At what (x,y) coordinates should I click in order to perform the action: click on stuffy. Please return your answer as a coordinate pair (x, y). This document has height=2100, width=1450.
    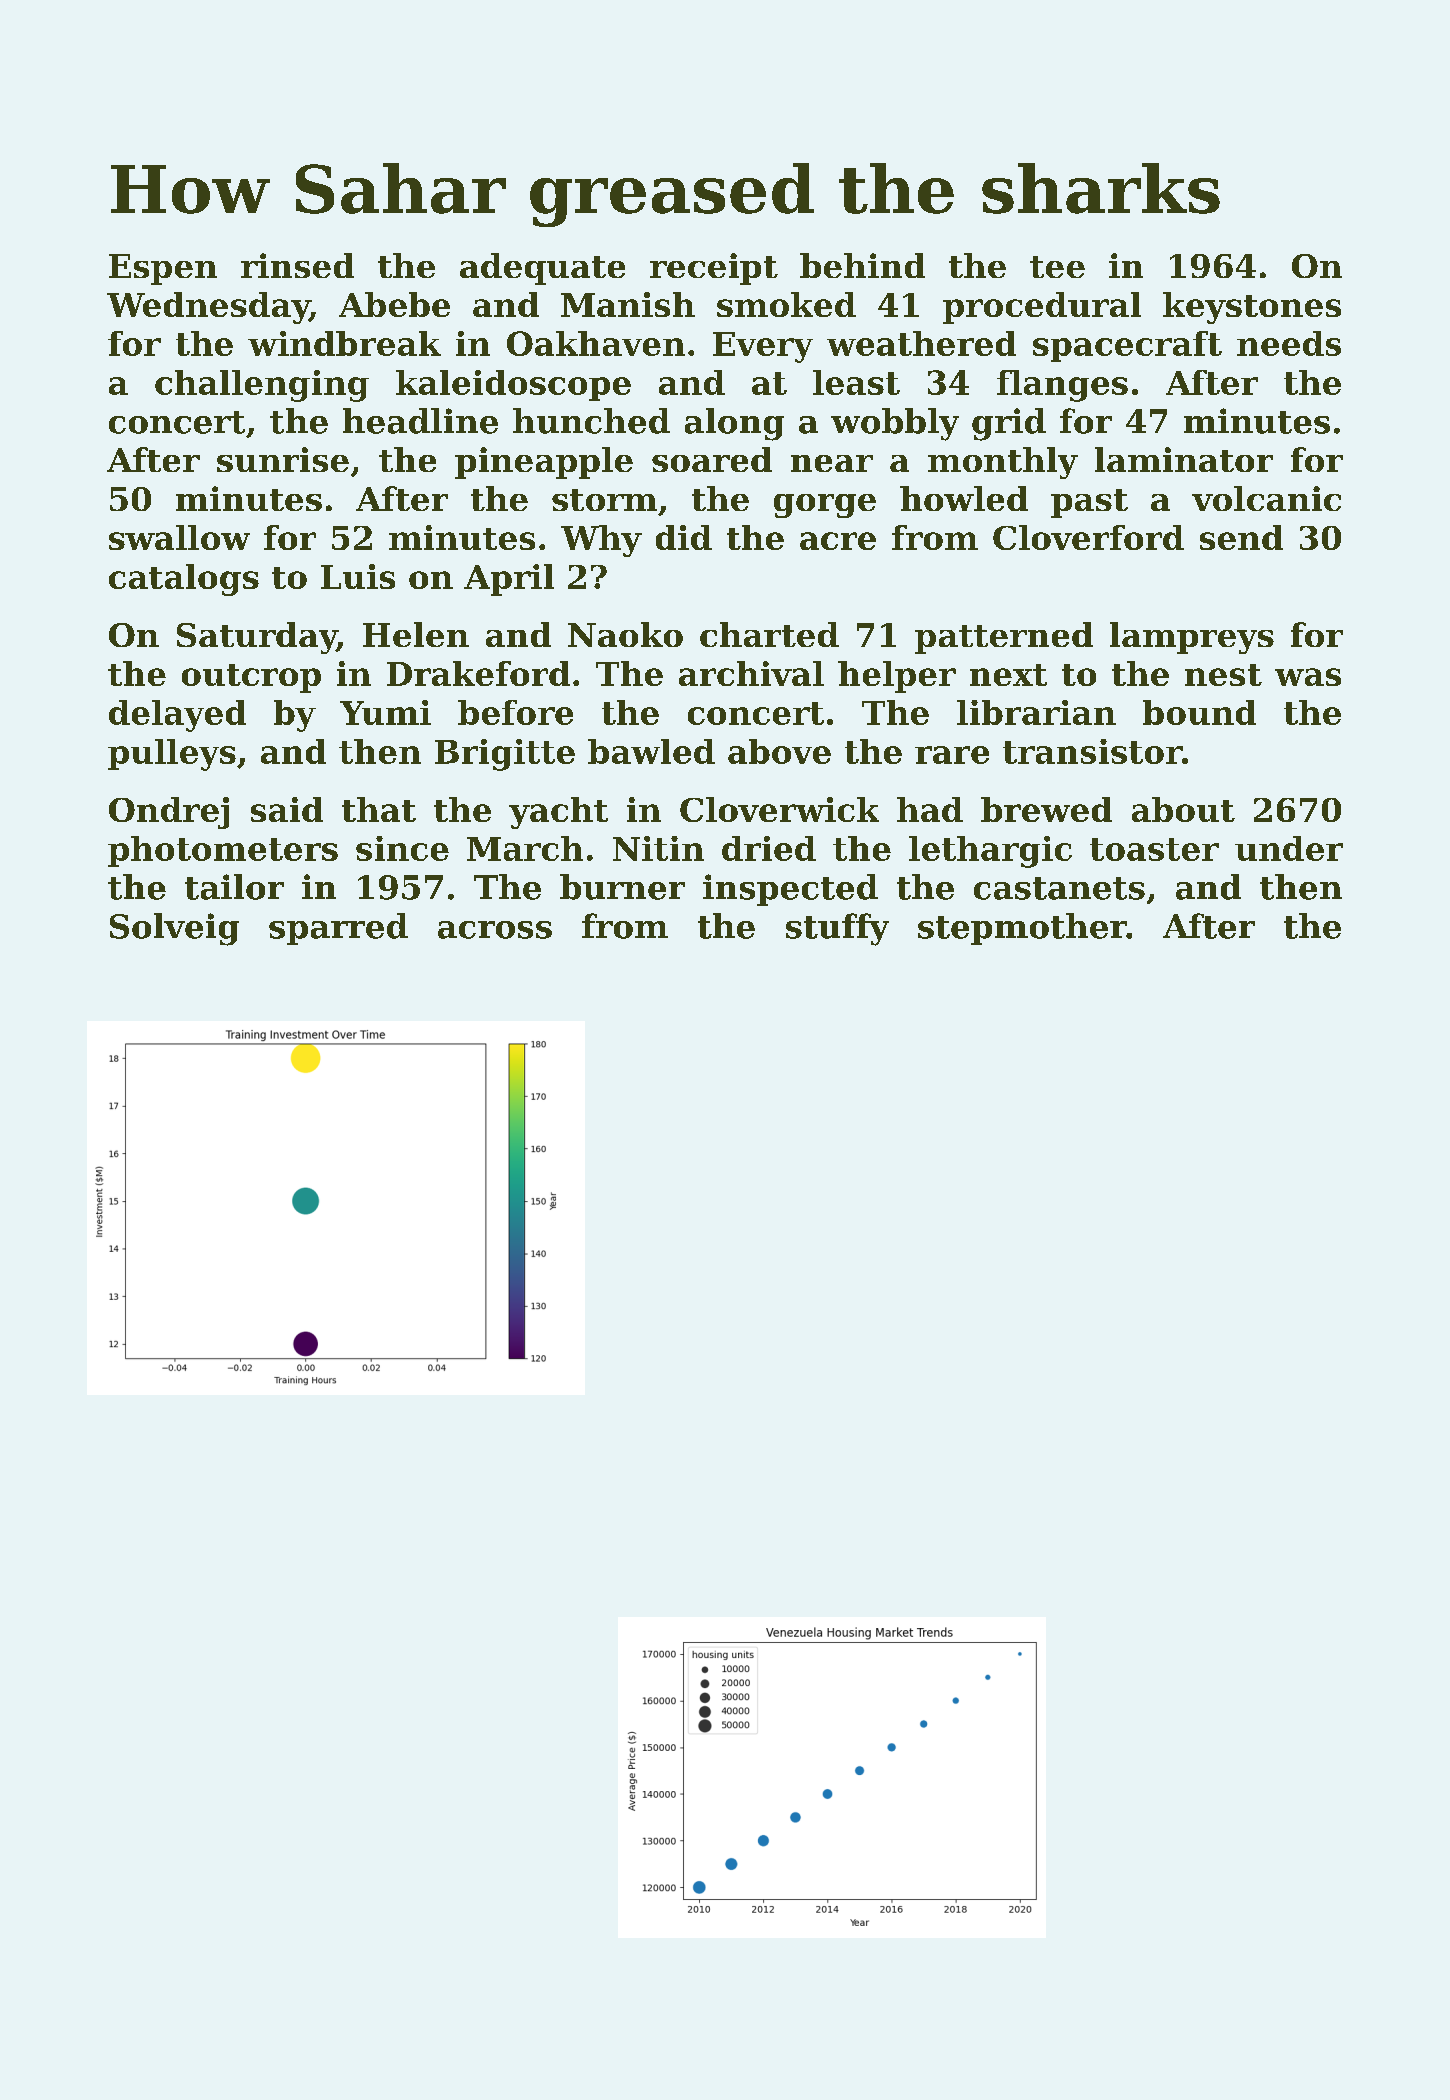
    Looking at the image, I should click on (837, 929).
